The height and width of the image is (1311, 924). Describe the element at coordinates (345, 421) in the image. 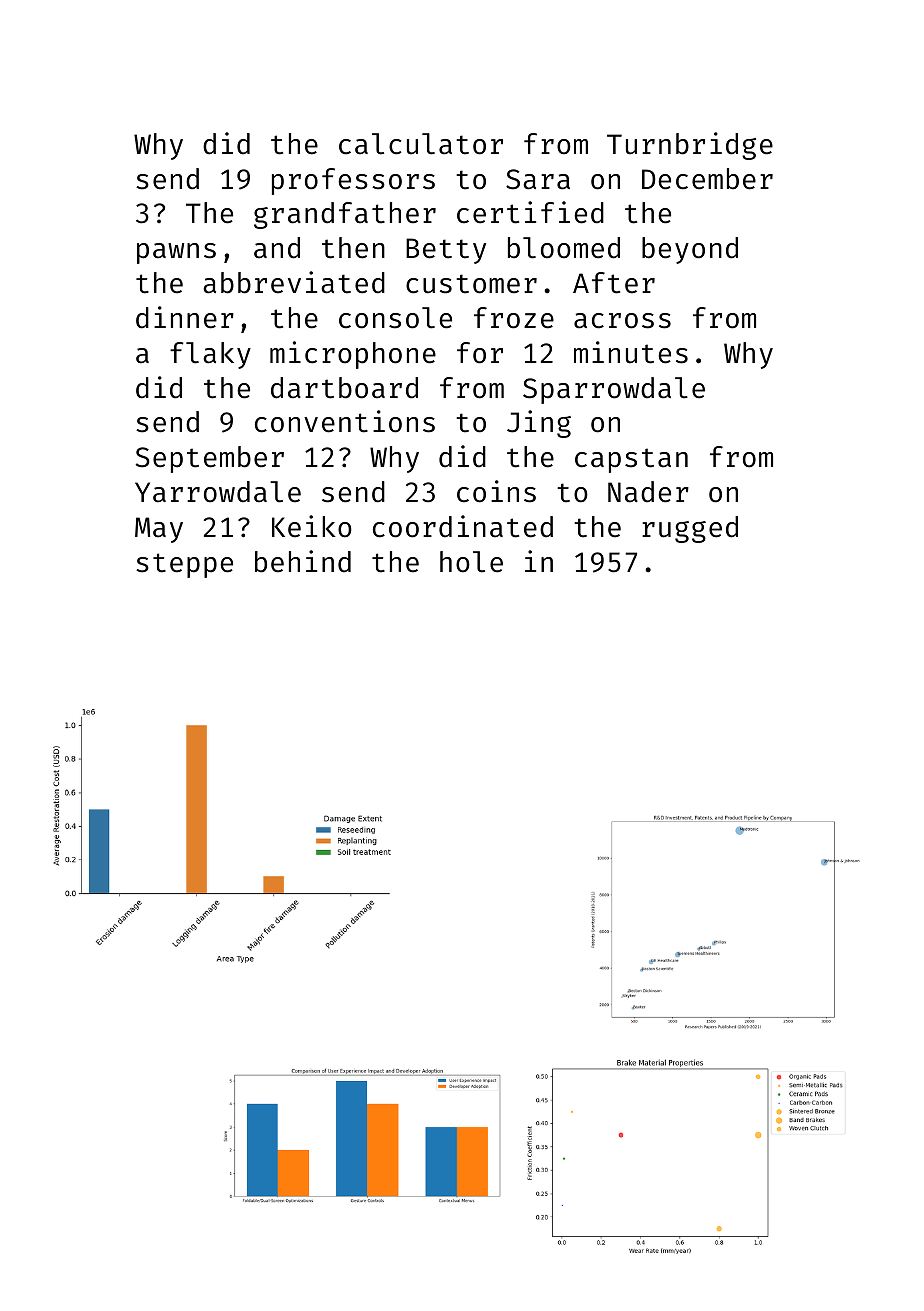

I see `conventions` at that location.
